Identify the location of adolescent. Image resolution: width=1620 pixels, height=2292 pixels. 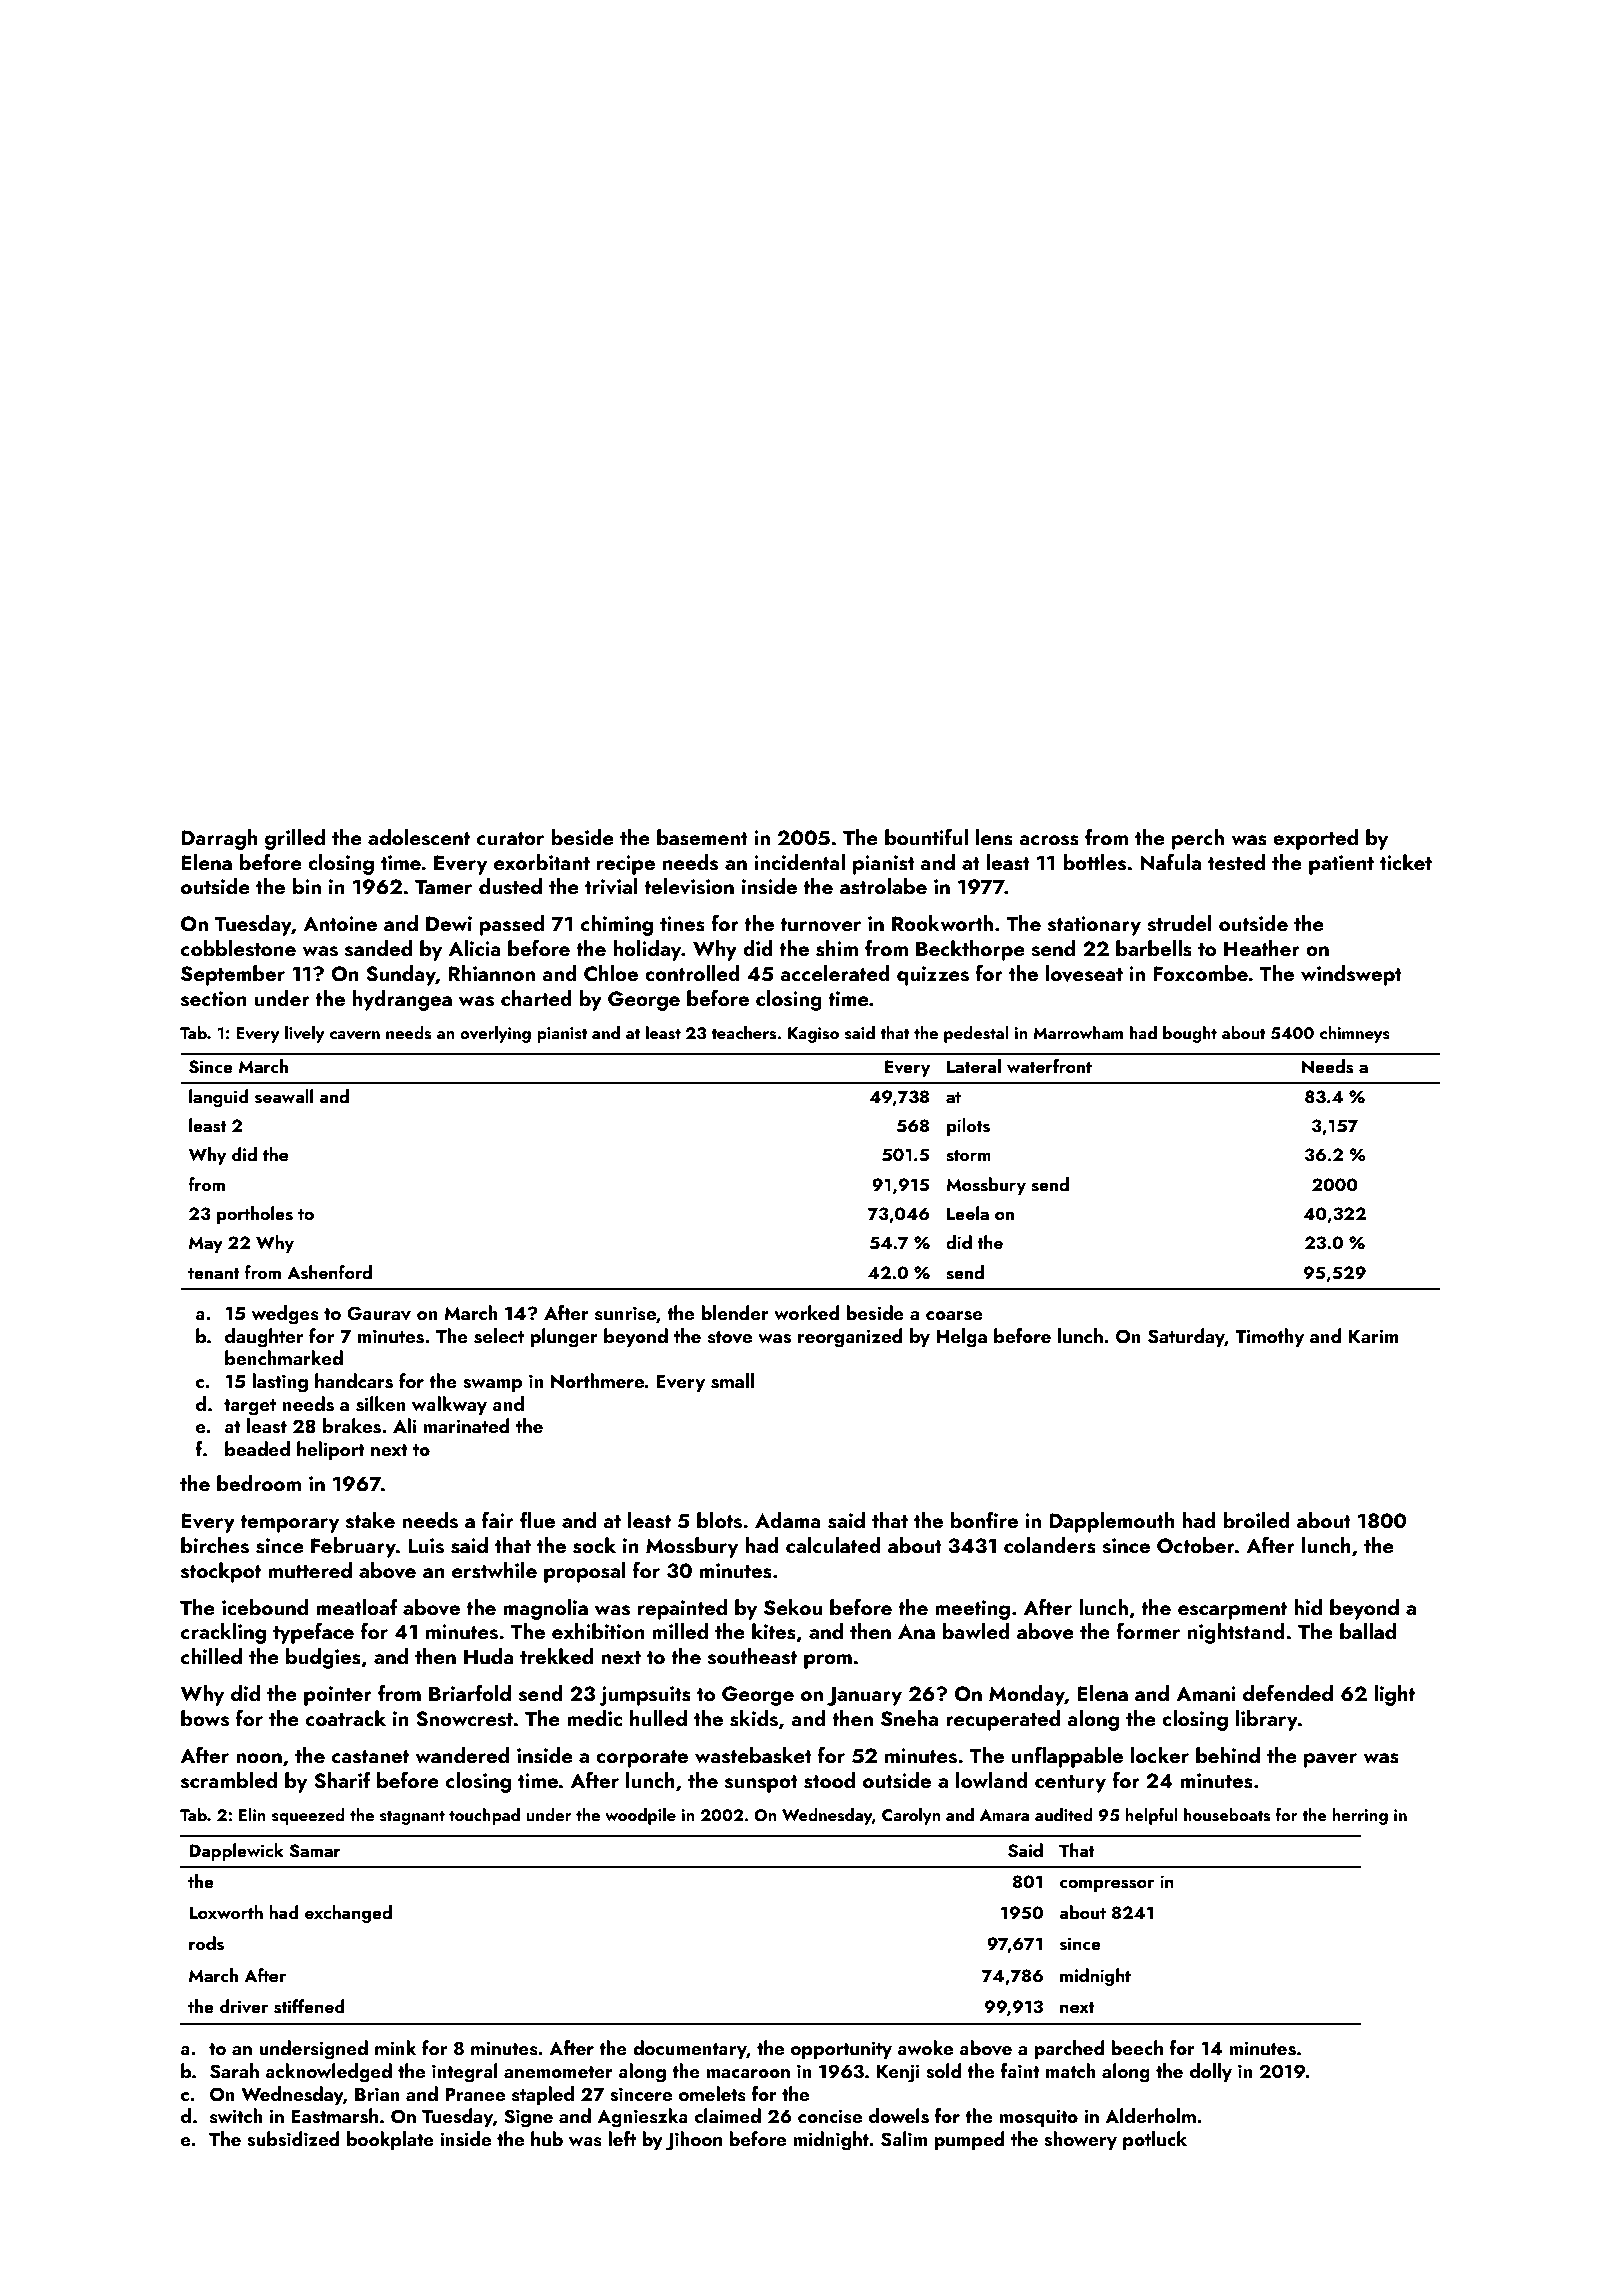
(419, 837).
